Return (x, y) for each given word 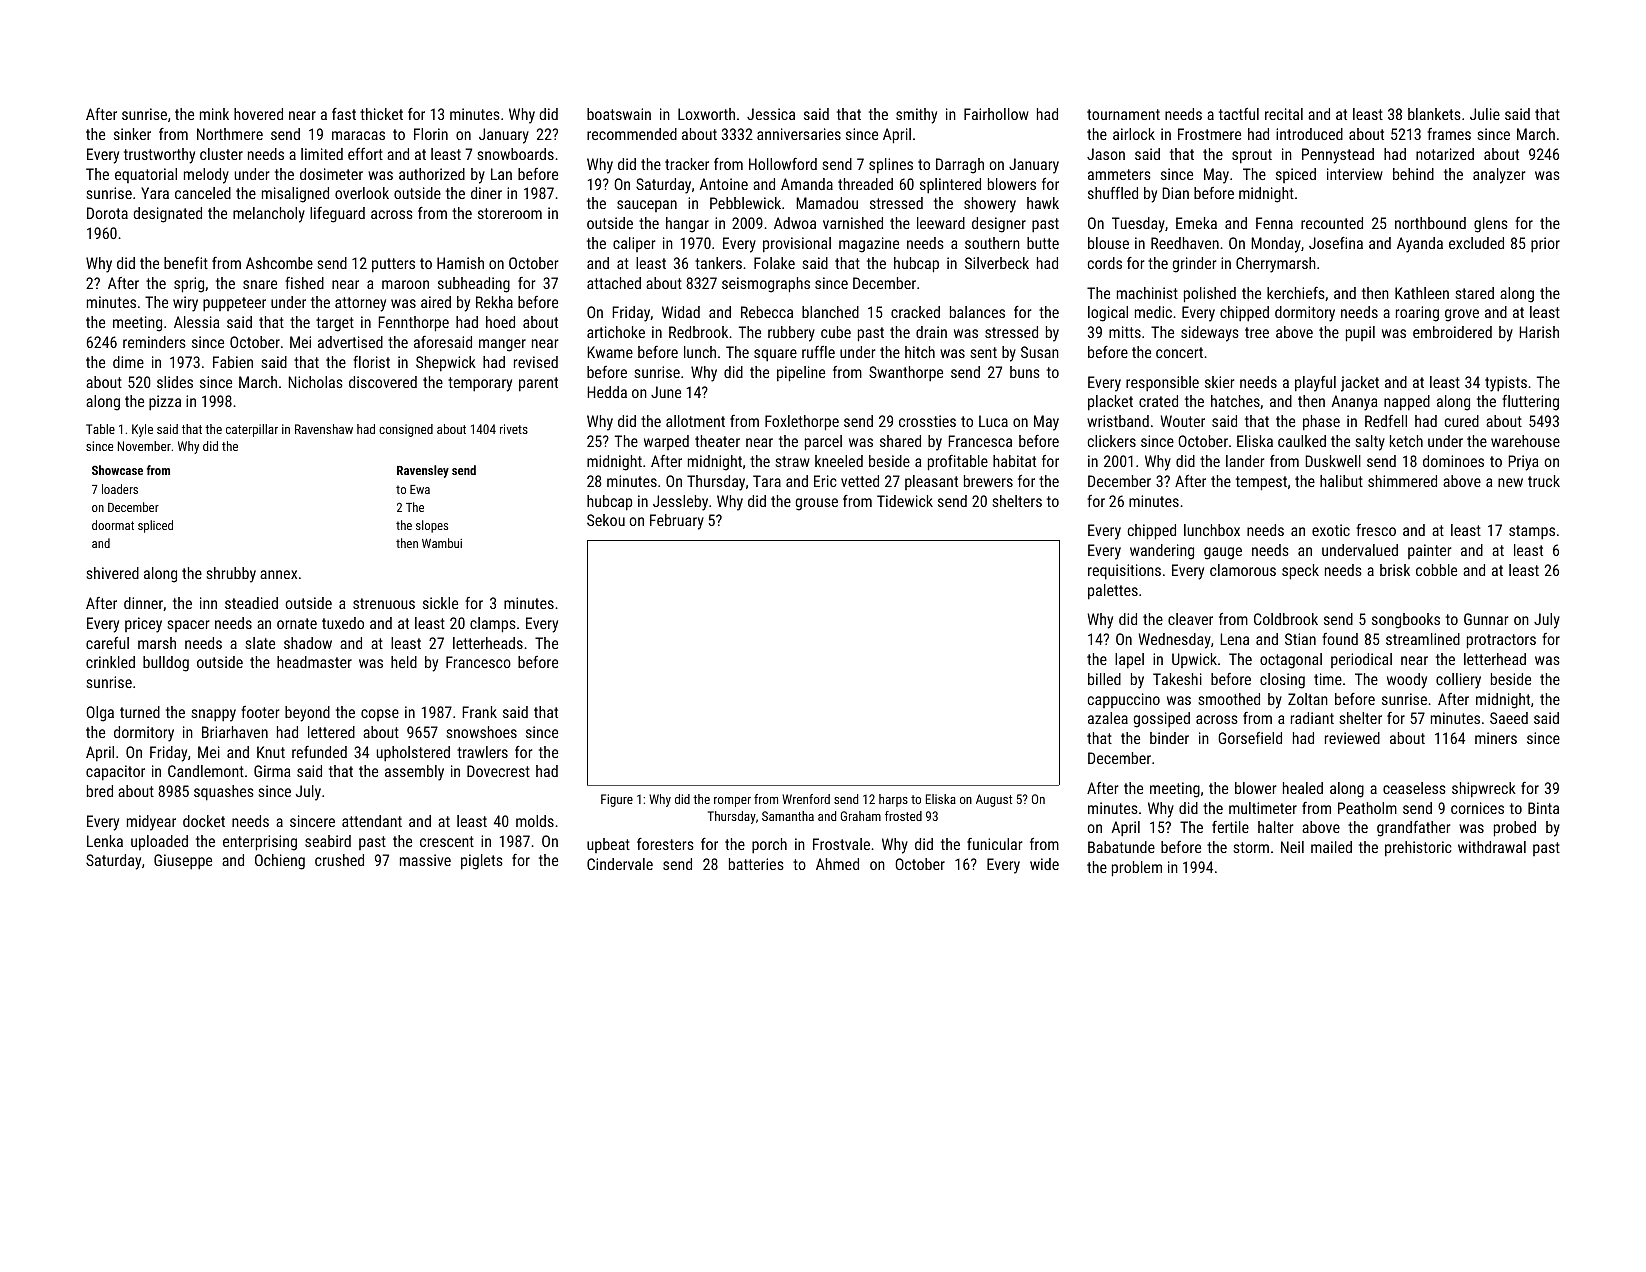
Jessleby (680, 503)
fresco (1376, 530)
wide (1044, 864)
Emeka (1196, 223)
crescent (447, 841)
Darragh (960, 166)
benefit (186, 263)
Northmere (230, 134)
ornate (297, 623)
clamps (493, 625)
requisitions (1124, 572)
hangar (687, 225)
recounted (1332, 223)
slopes (432, 526)
